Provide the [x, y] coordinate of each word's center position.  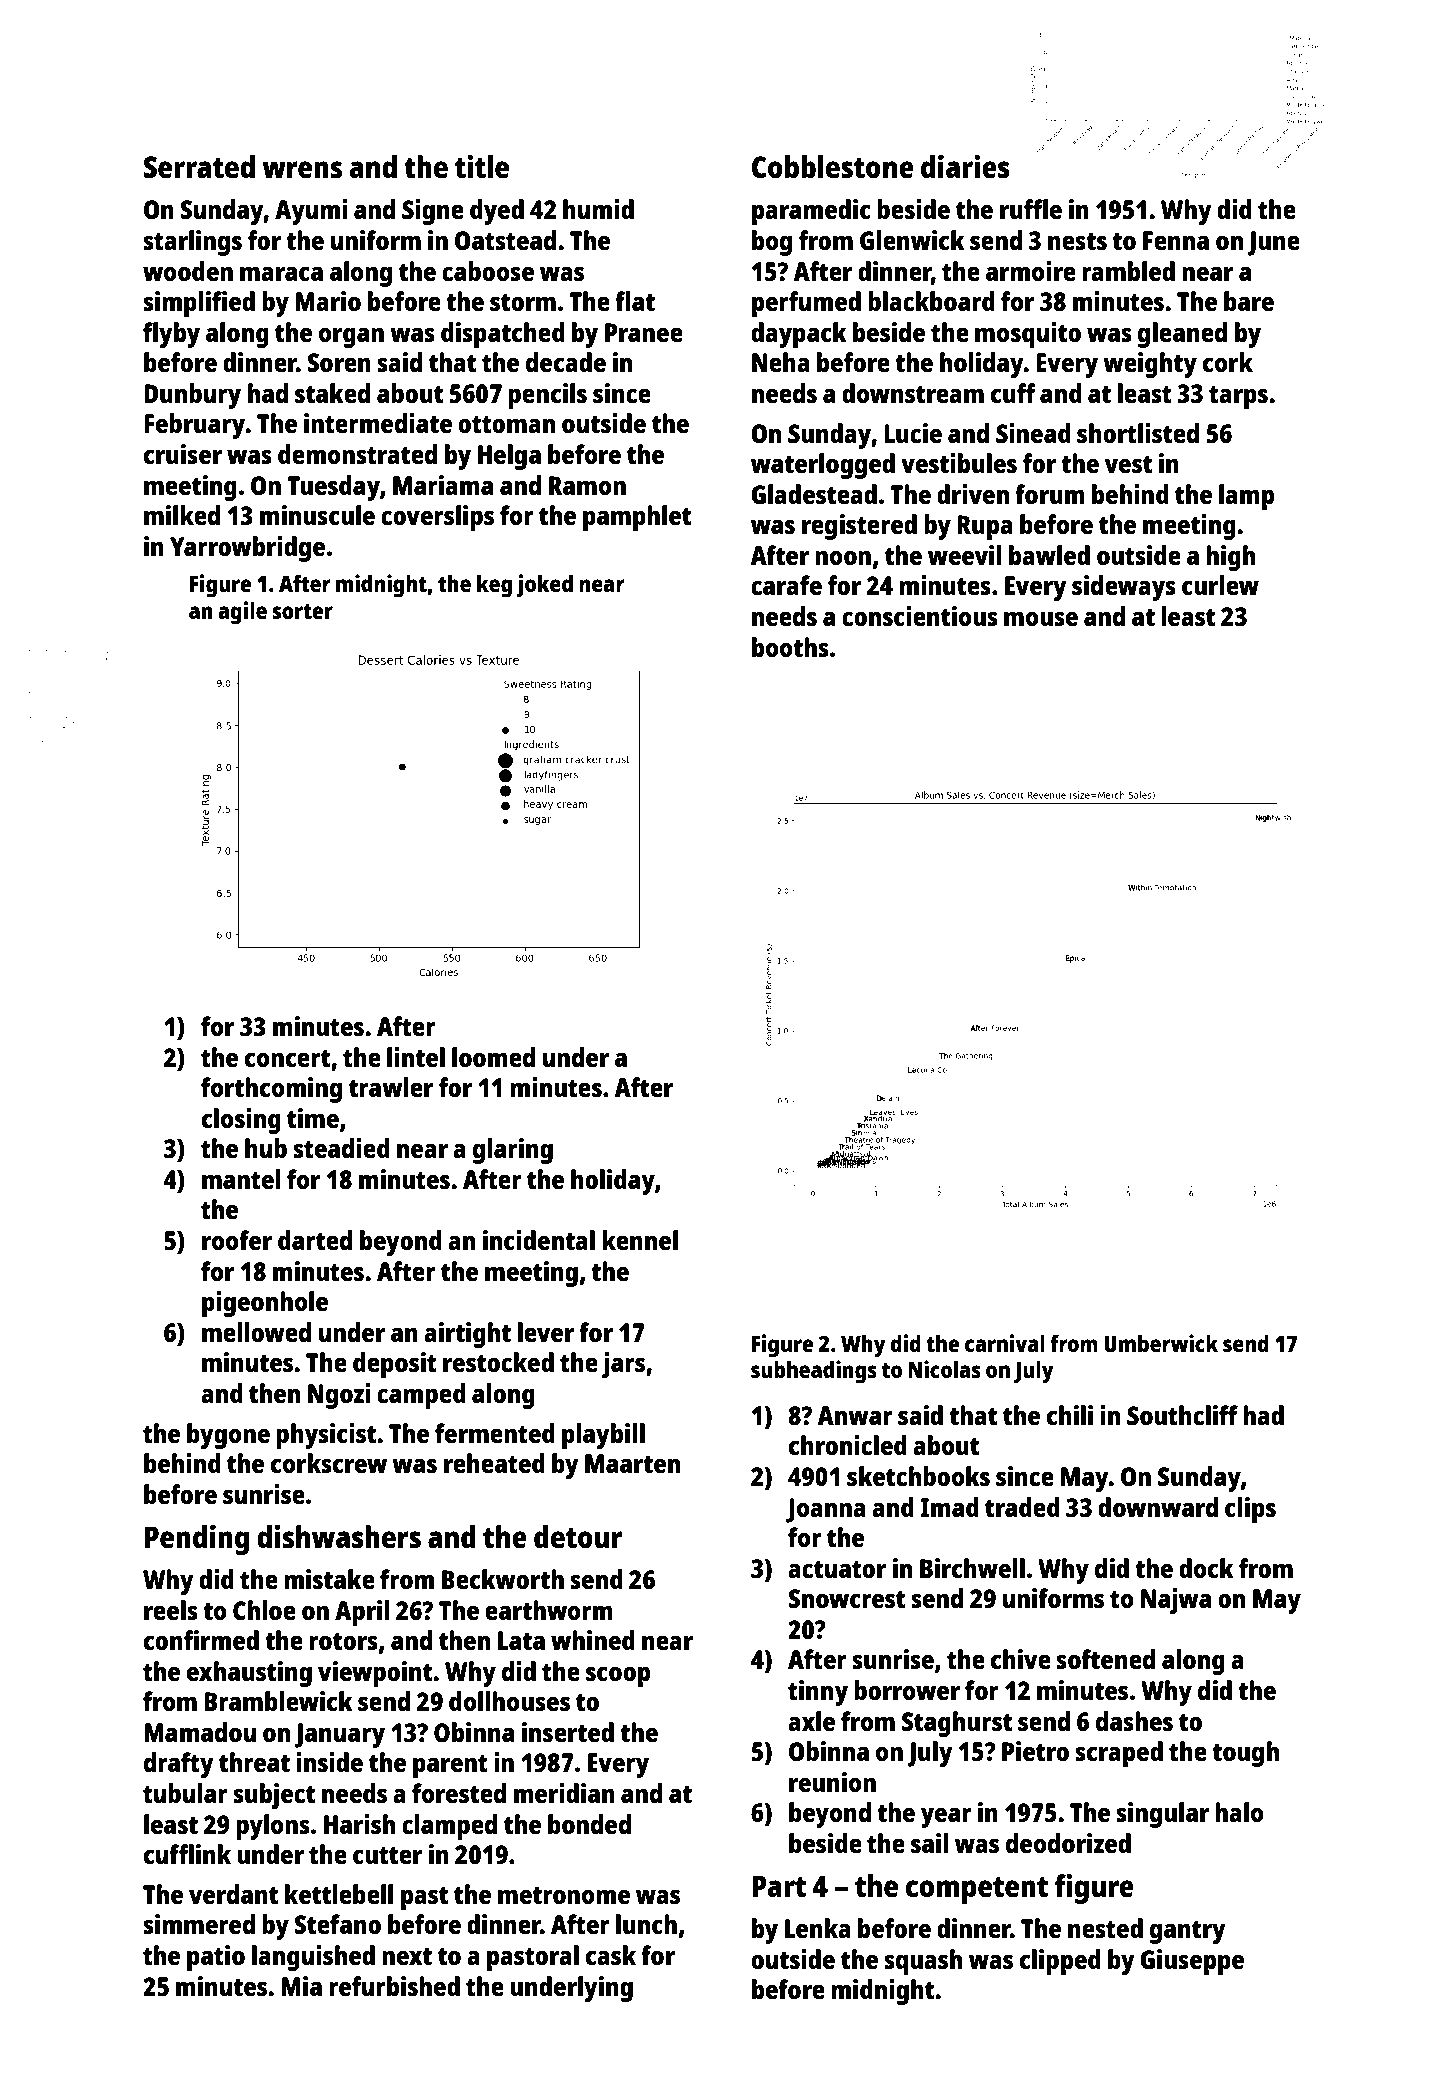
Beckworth [503, 1579]
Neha [781, 362]
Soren [339, 362]
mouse [1041, 618]
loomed [493, 1057]
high [1230, 558]
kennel [640, 1240]
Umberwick [1161, 1343]
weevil [964, 555]
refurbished [394, 1986]
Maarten [632, 1463]
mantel [241, 1179]
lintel [416, 1057]
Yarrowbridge [247, 549]
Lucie [913, 433]
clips [1250, 1510]
